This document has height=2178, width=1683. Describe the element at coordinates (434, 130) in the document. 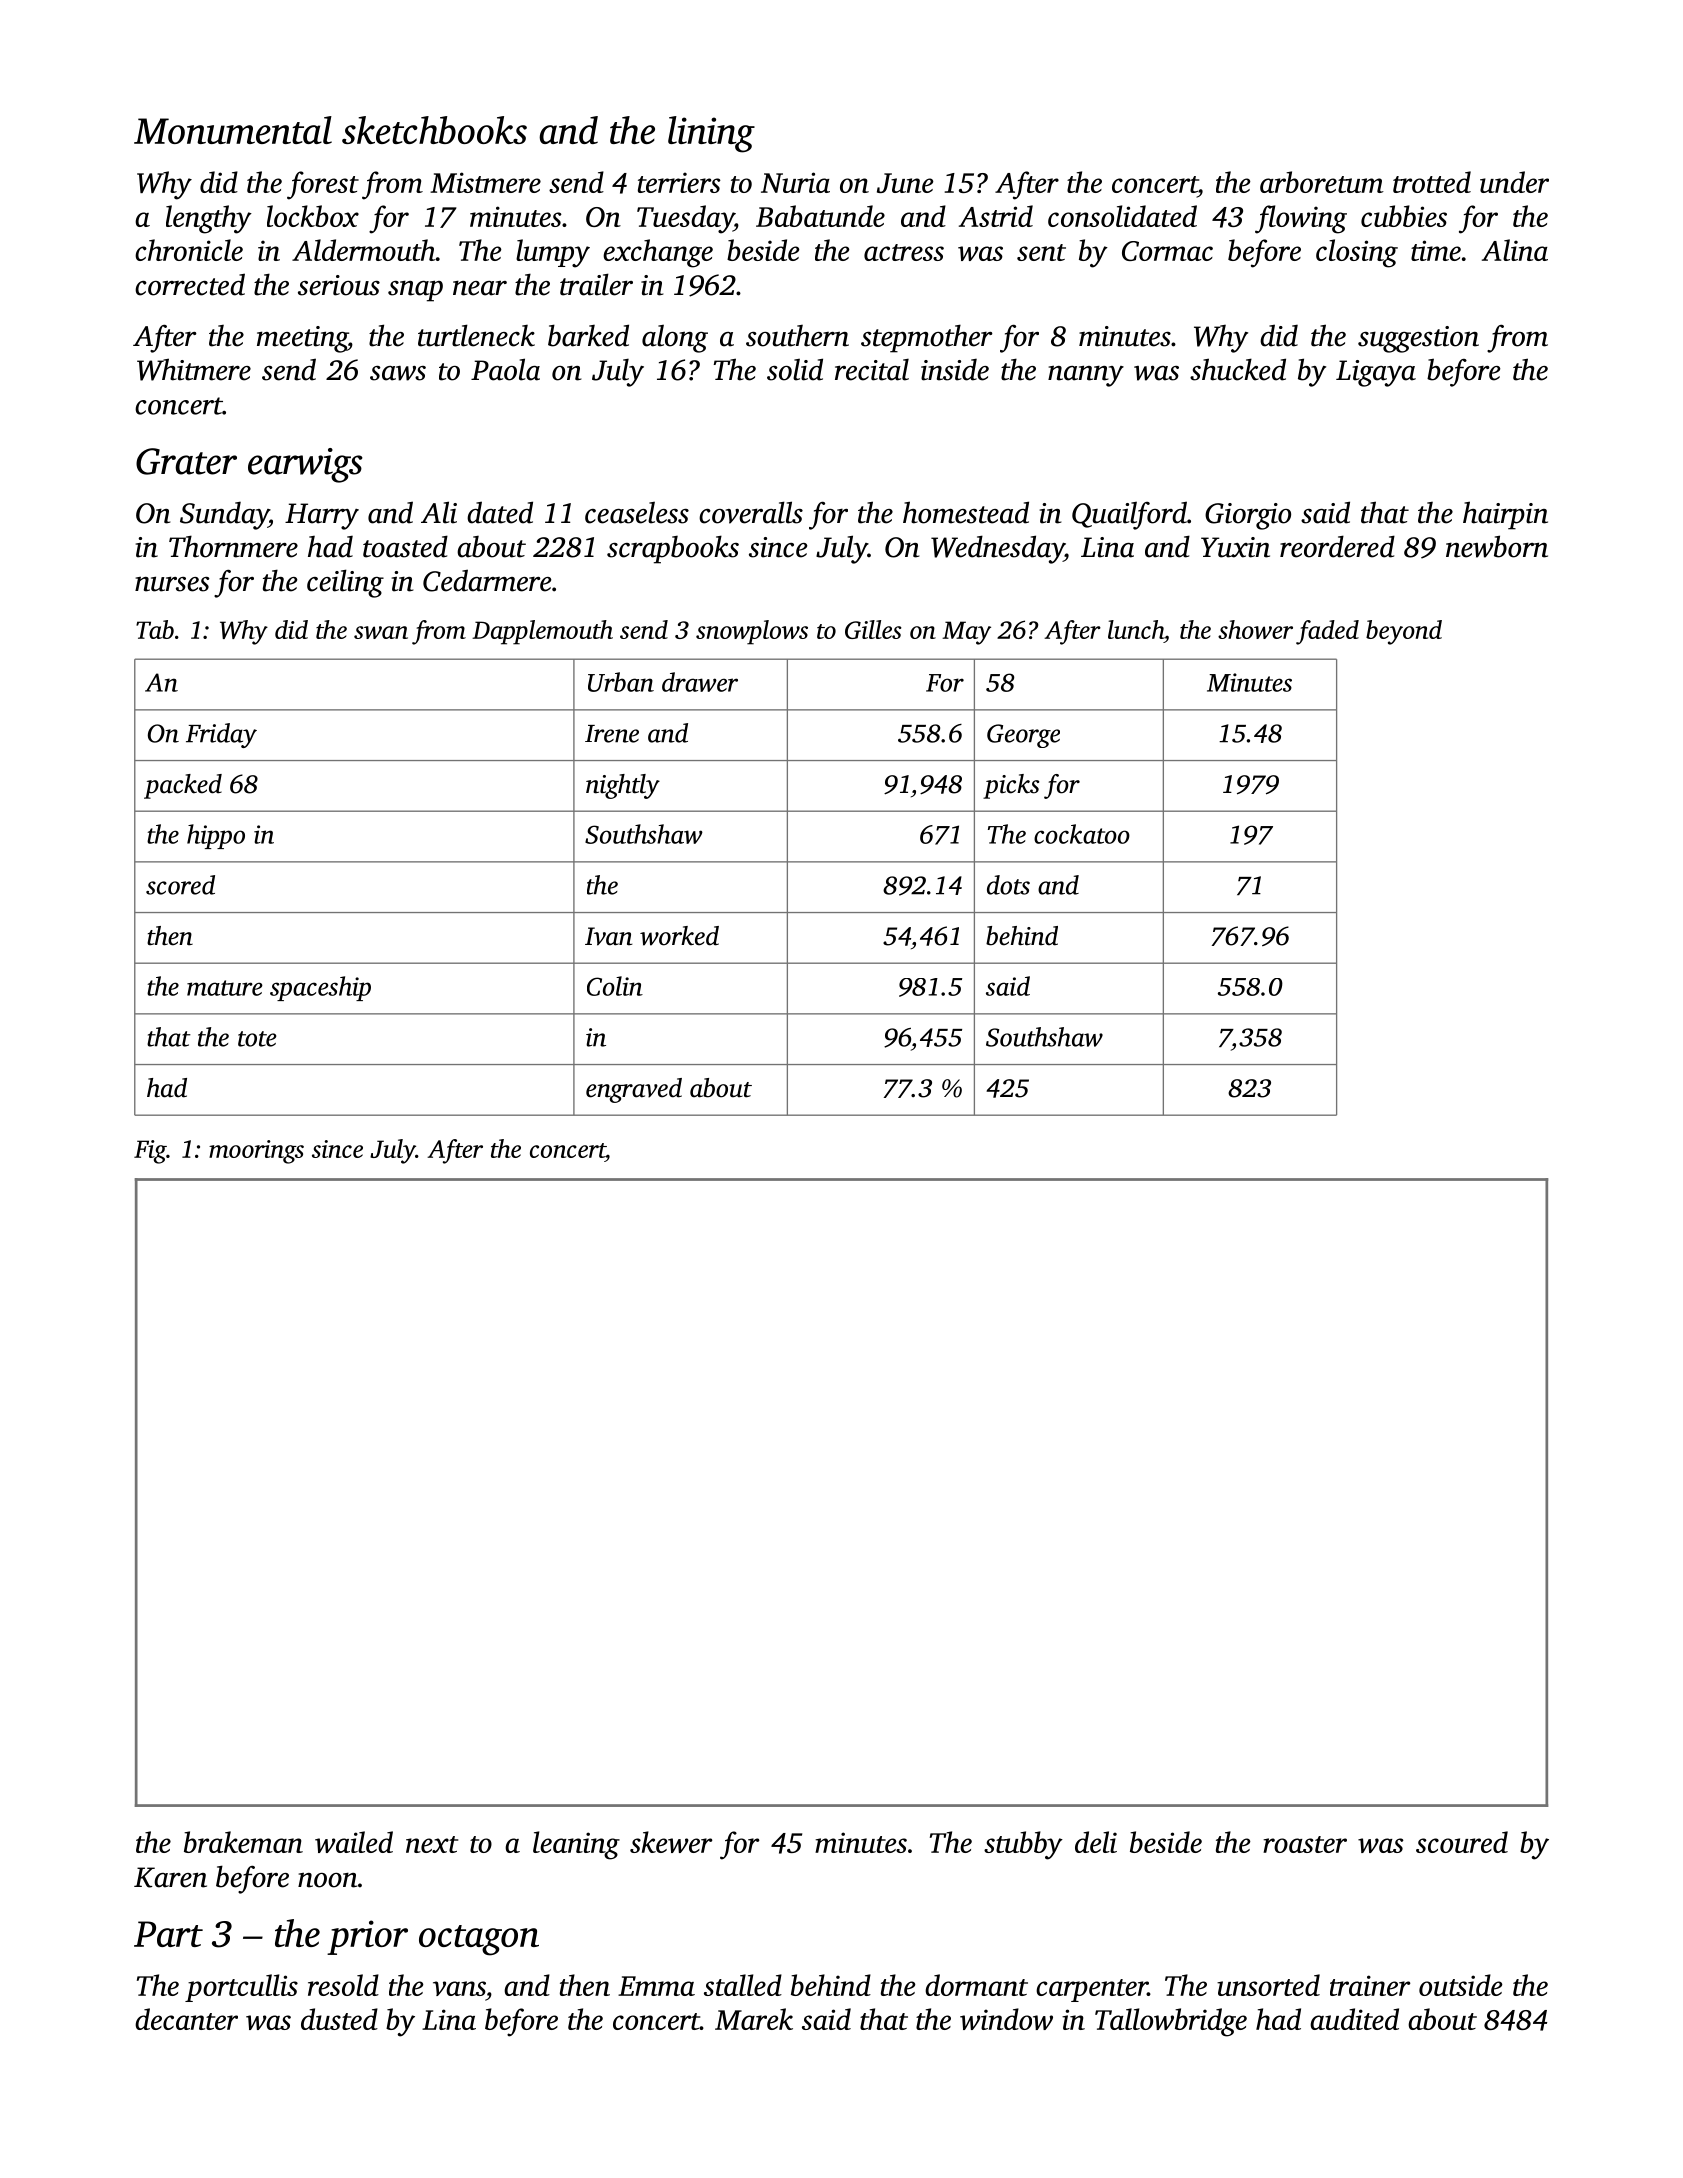

I see `sketchbooks` at that location.
